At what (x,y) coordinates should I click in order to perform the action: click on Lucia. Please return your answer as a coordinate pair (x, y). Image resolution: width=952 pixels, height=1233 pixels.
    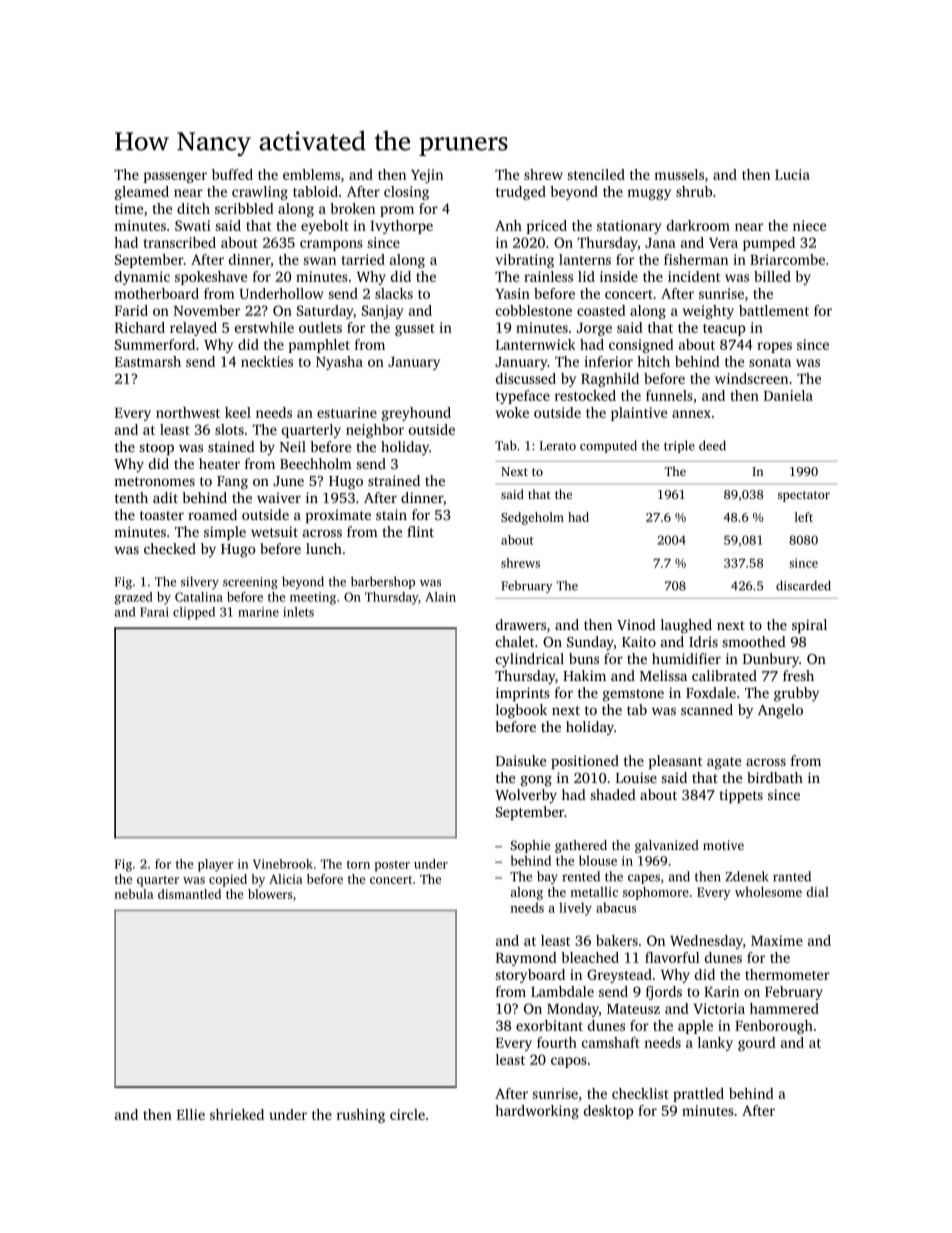
    Looking at the image, I should click on (792, 174).
